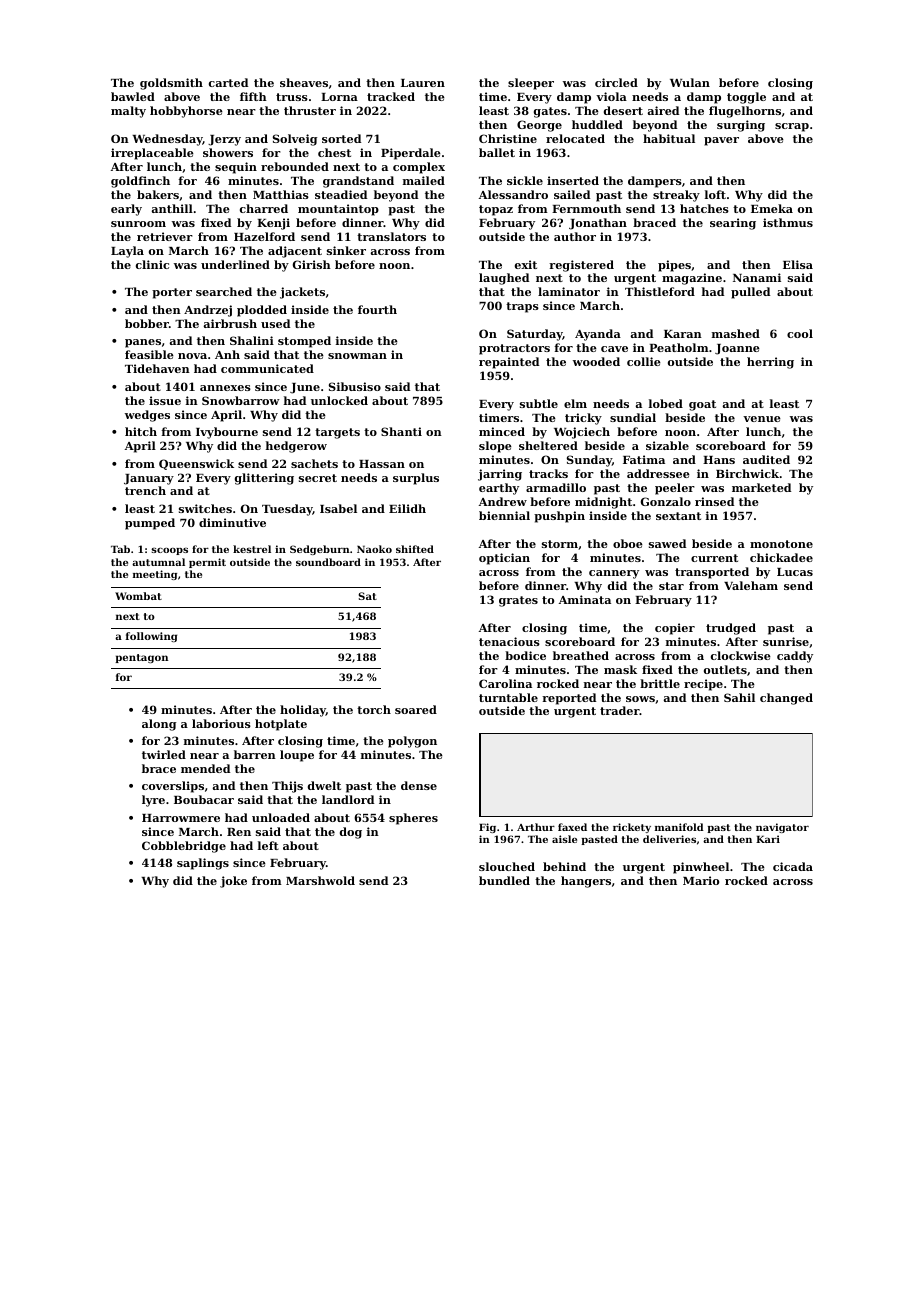 The image size is (924, 1308). I want to click on Peatholm, so click(679, 347).
